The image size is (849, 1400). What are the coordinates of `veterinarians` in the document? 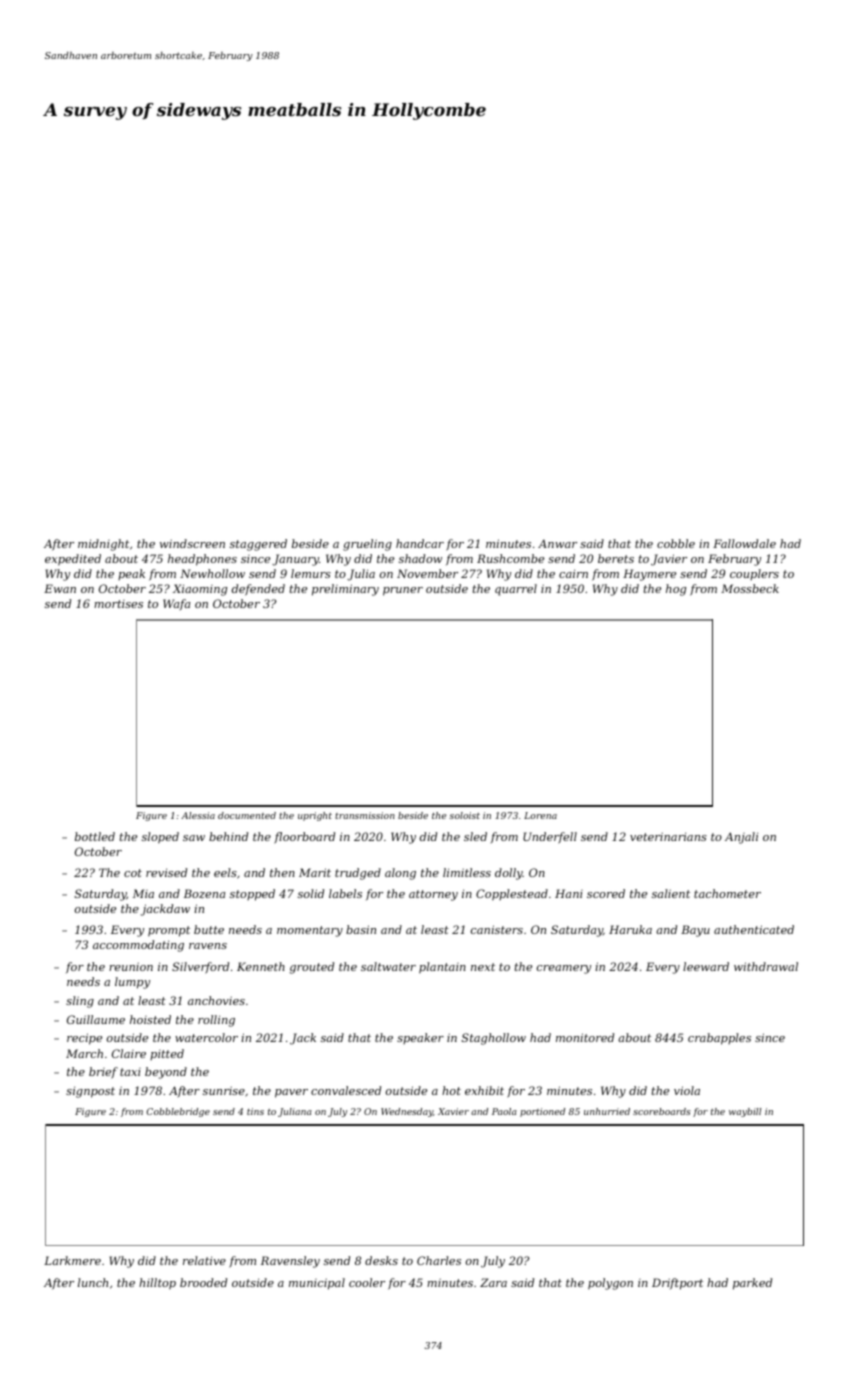 It's located at (668, 836).
